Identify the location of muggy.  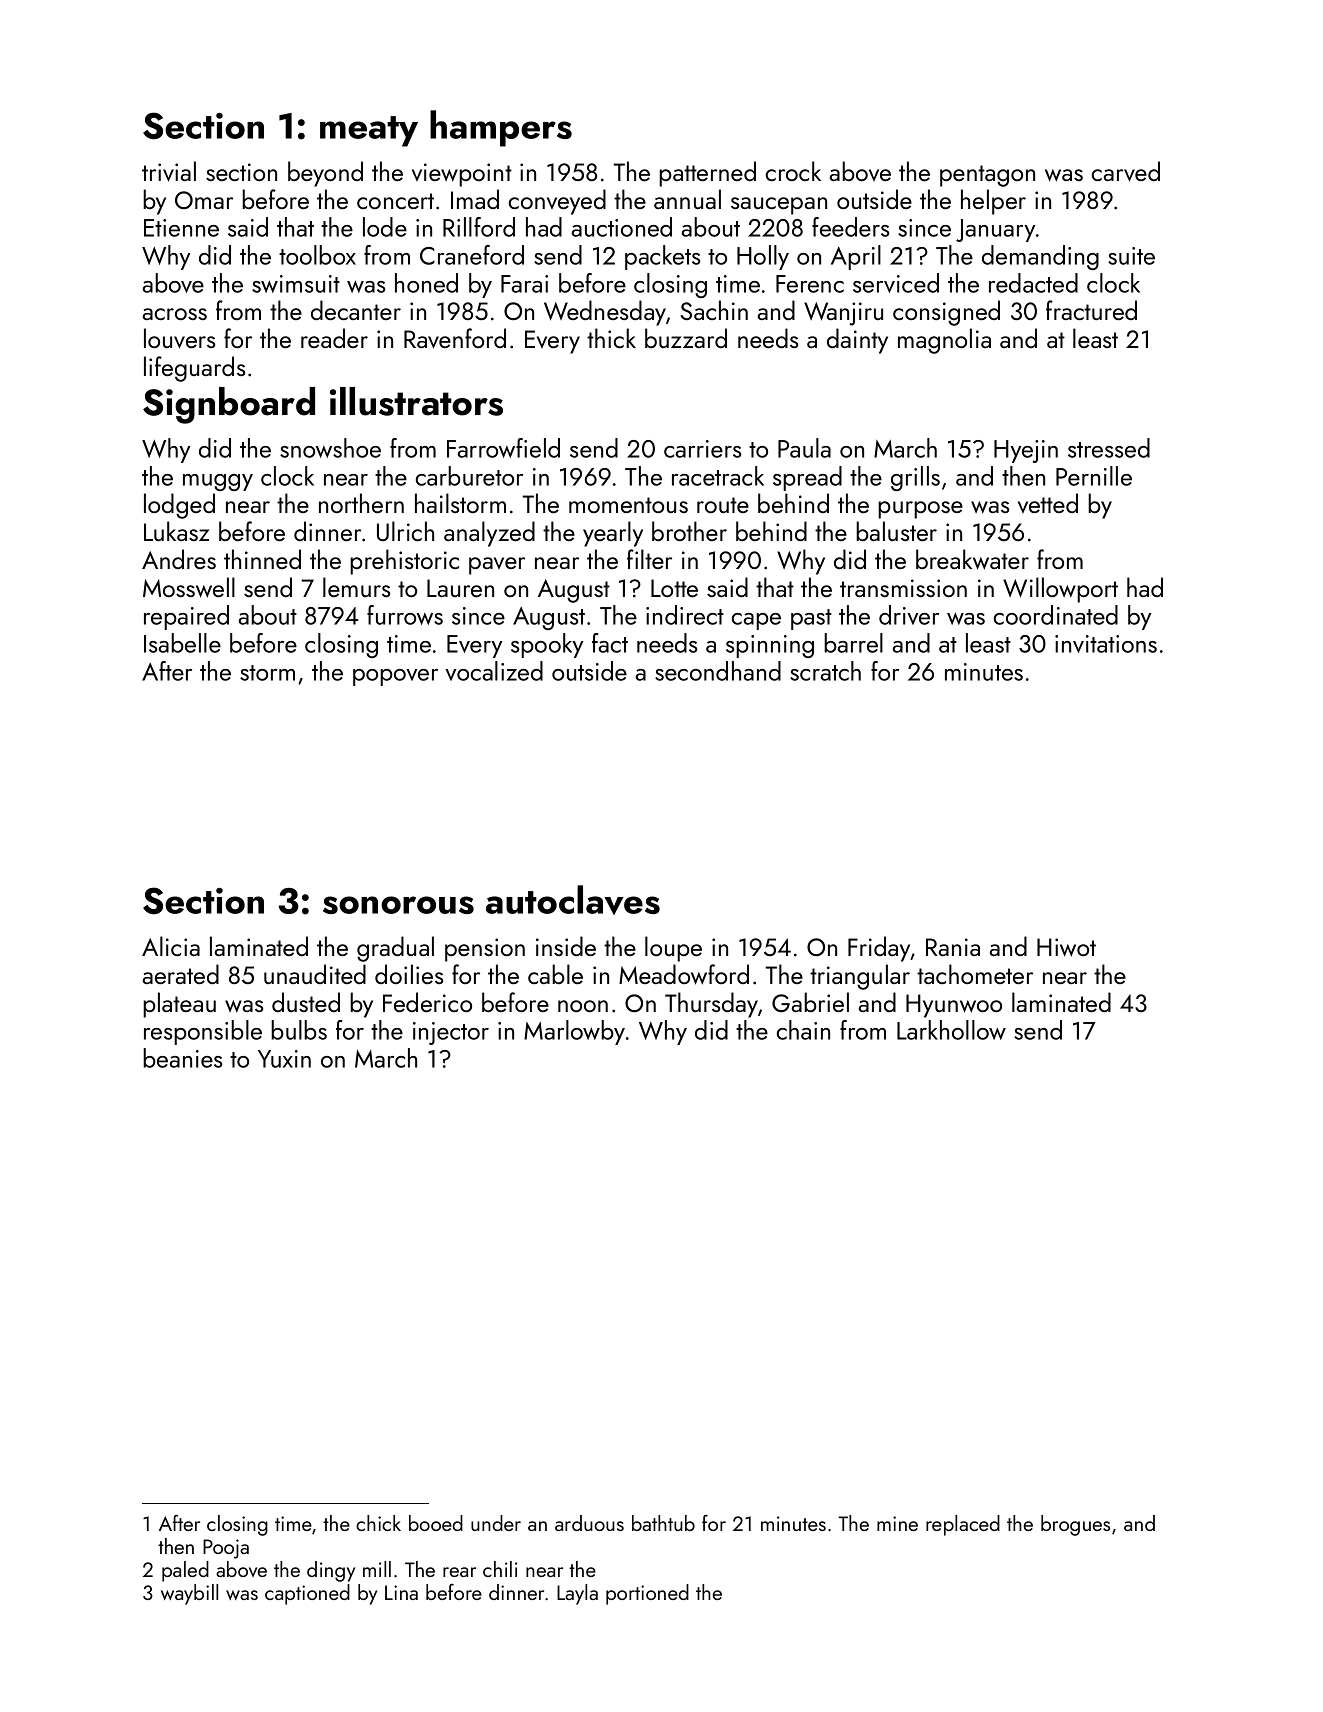
(218, 482).
